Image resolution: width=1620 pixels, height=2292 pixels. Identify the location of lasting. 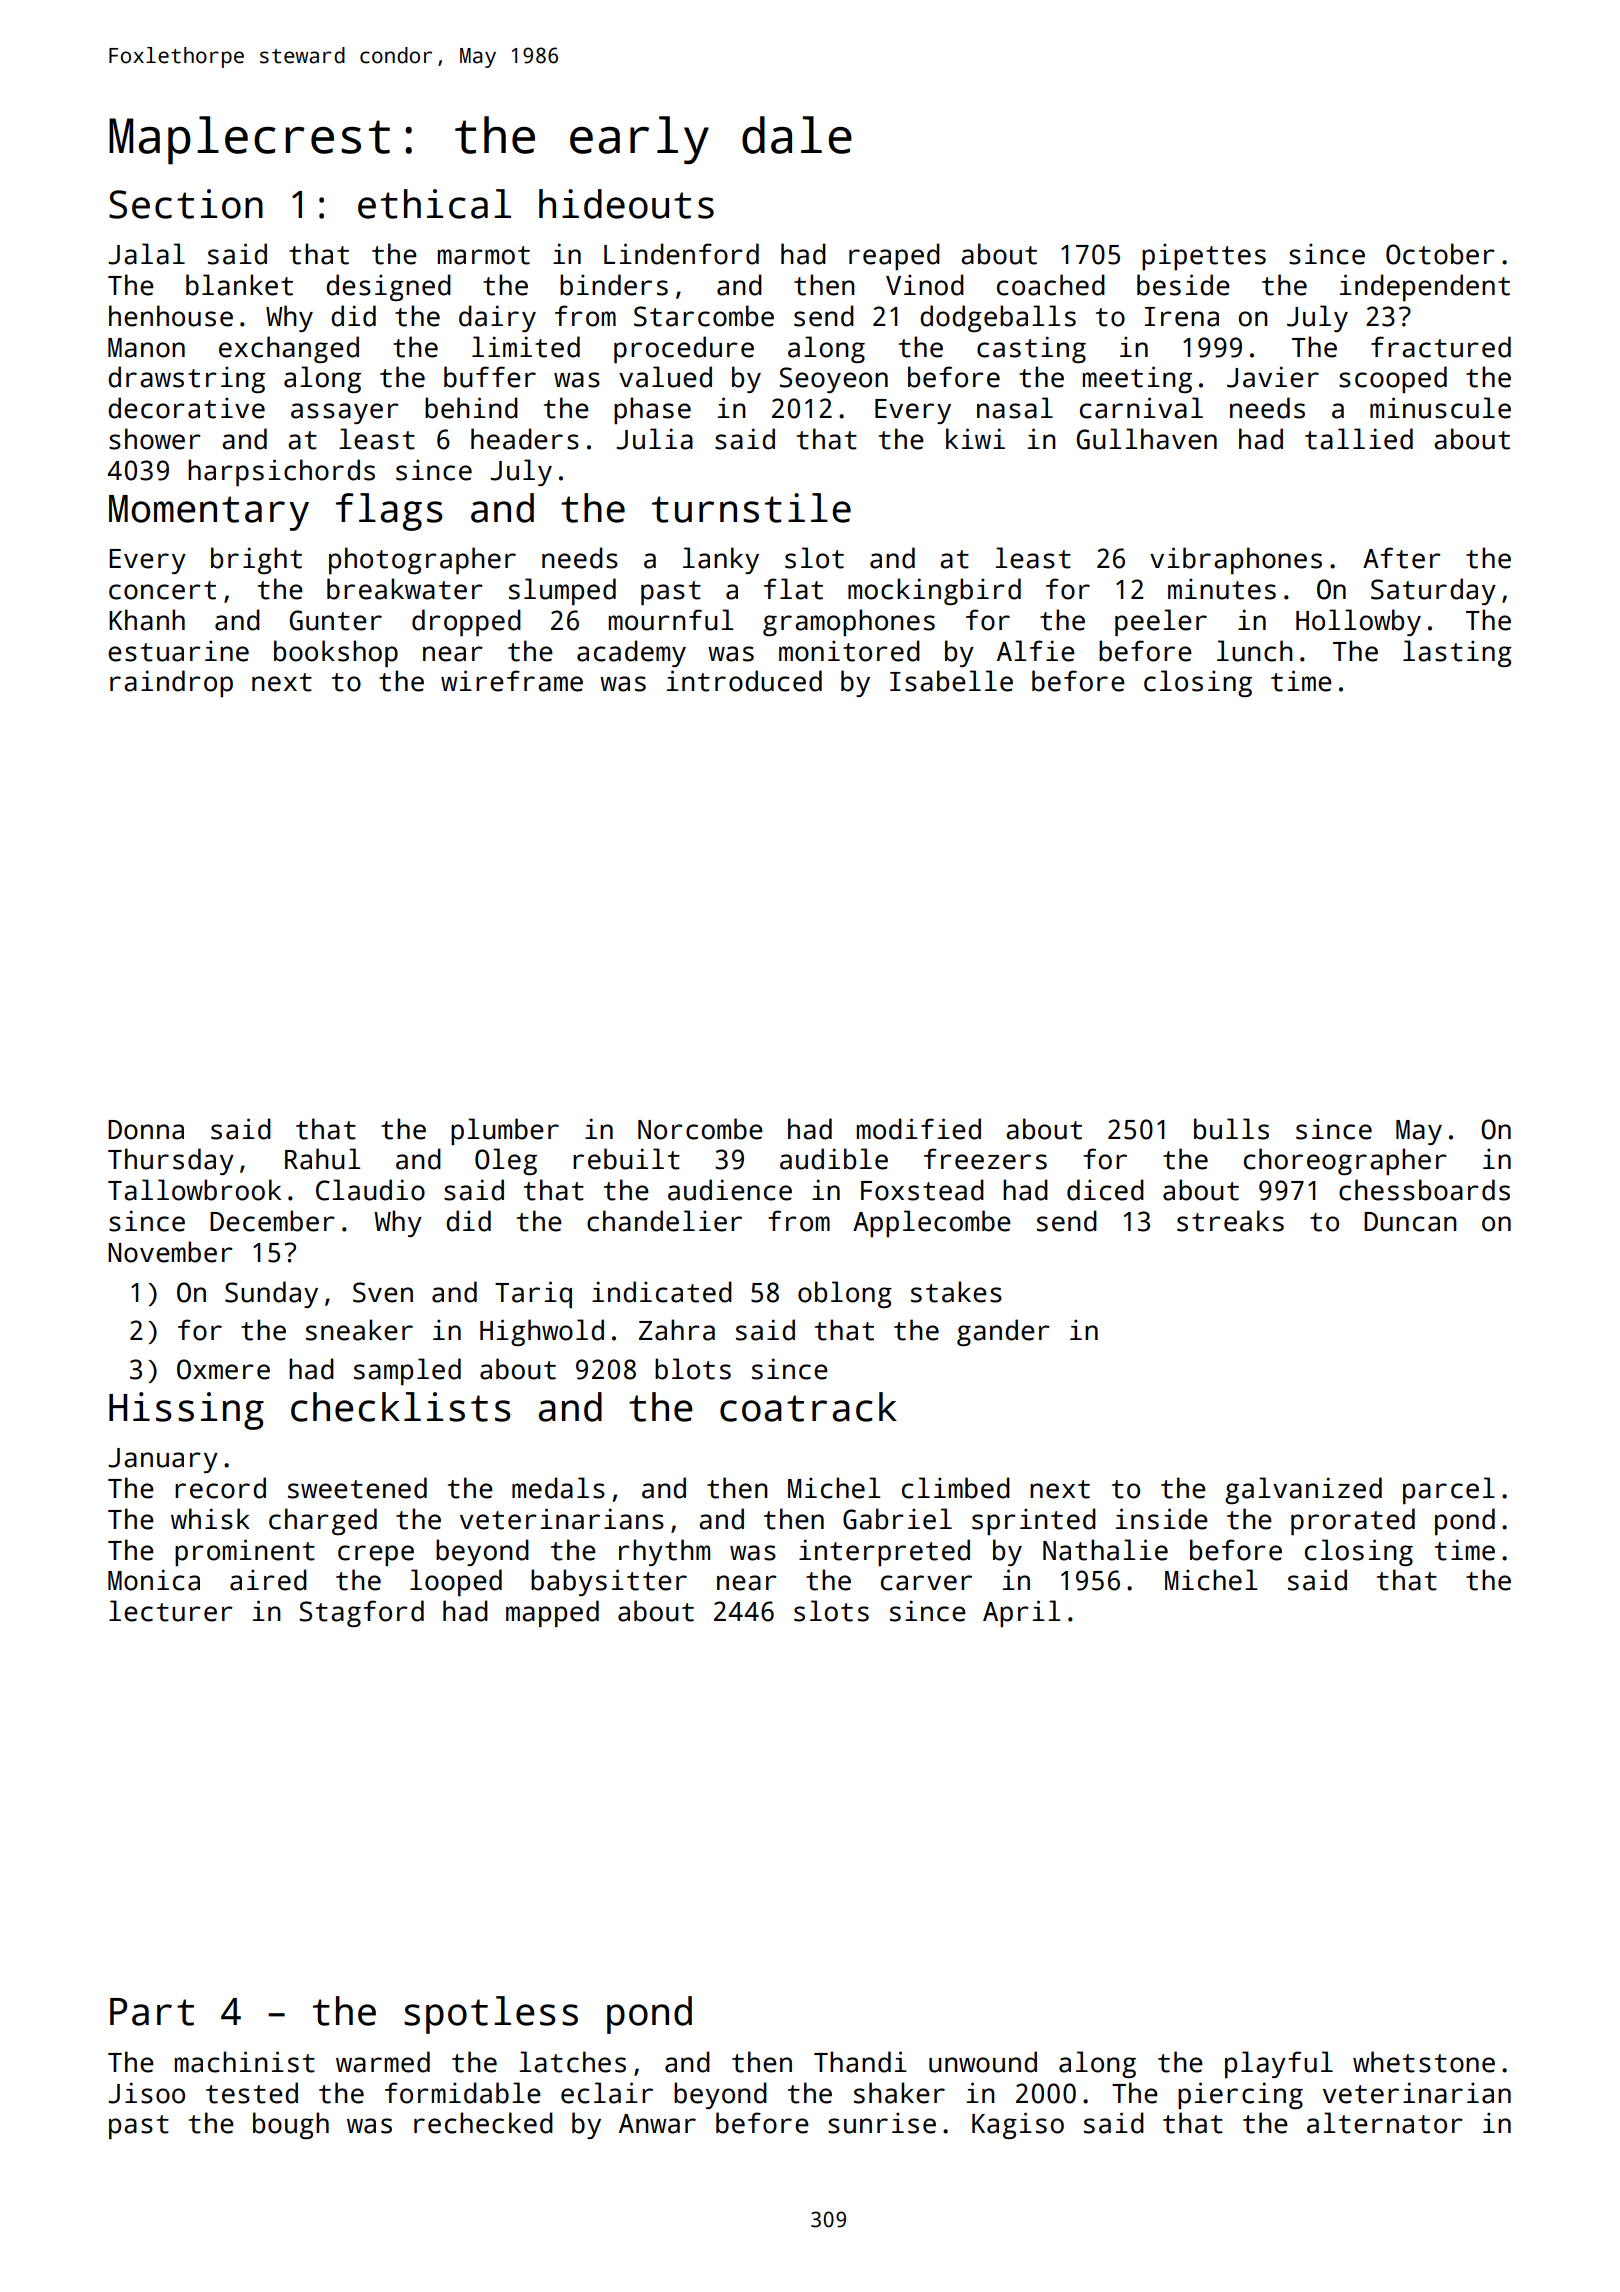
(1457, 653).
